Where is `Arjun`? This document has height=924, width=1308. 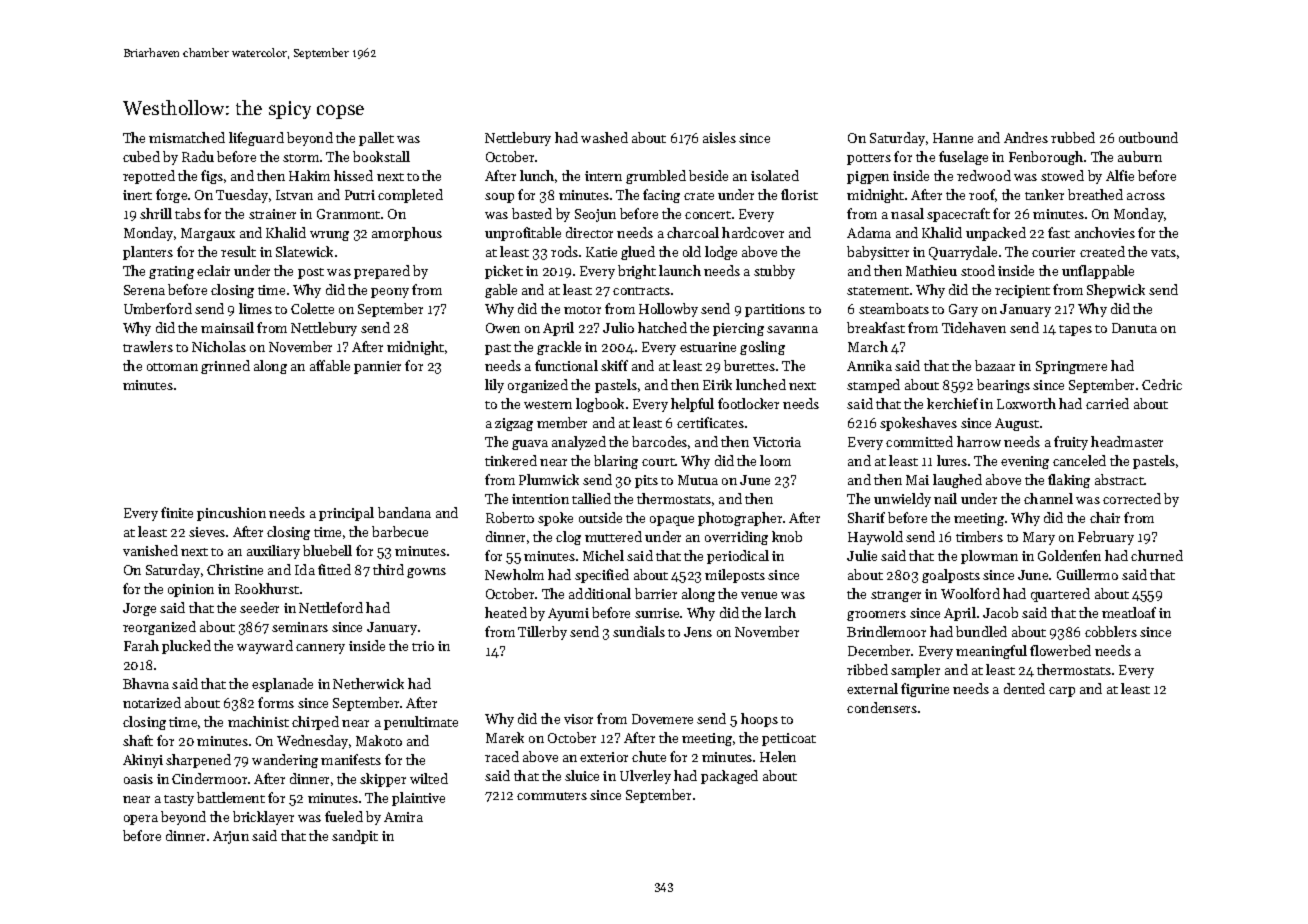 Arjun is located at coordinates (231, 837).
